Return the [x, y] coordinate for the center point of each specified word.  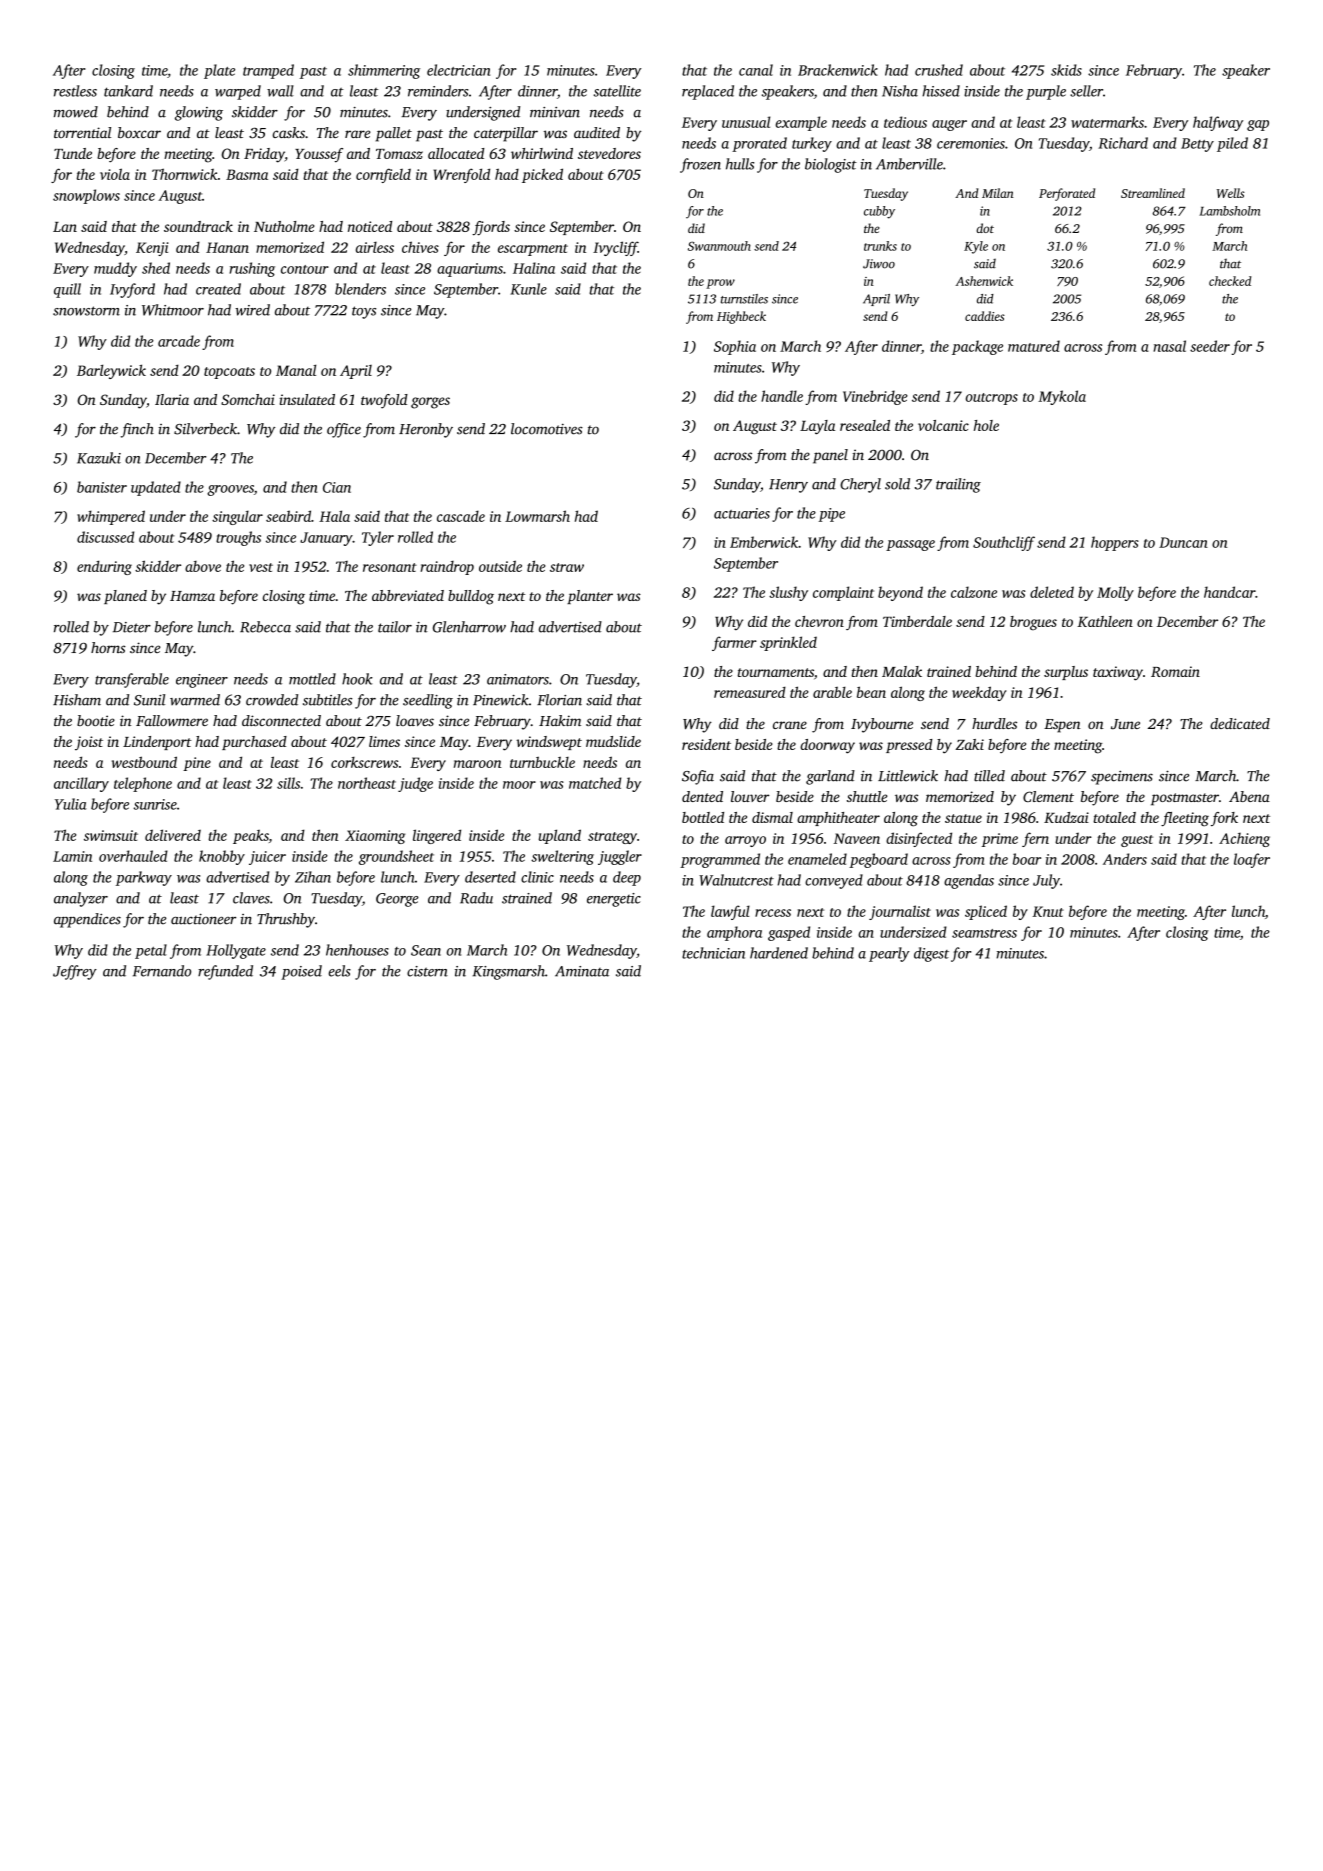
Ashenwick [984, 281]
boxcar [139, 132]
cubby [879, 212]
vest [261, 567]
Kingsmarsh [509, 972]
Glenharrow [469, 627]
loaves [415, 720]
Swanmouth [719, 246]
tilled [989, 776]
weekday [979, 693]
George [397, 900]
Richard [1123, 143]
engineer [202, 681]
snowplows [86, 196]
